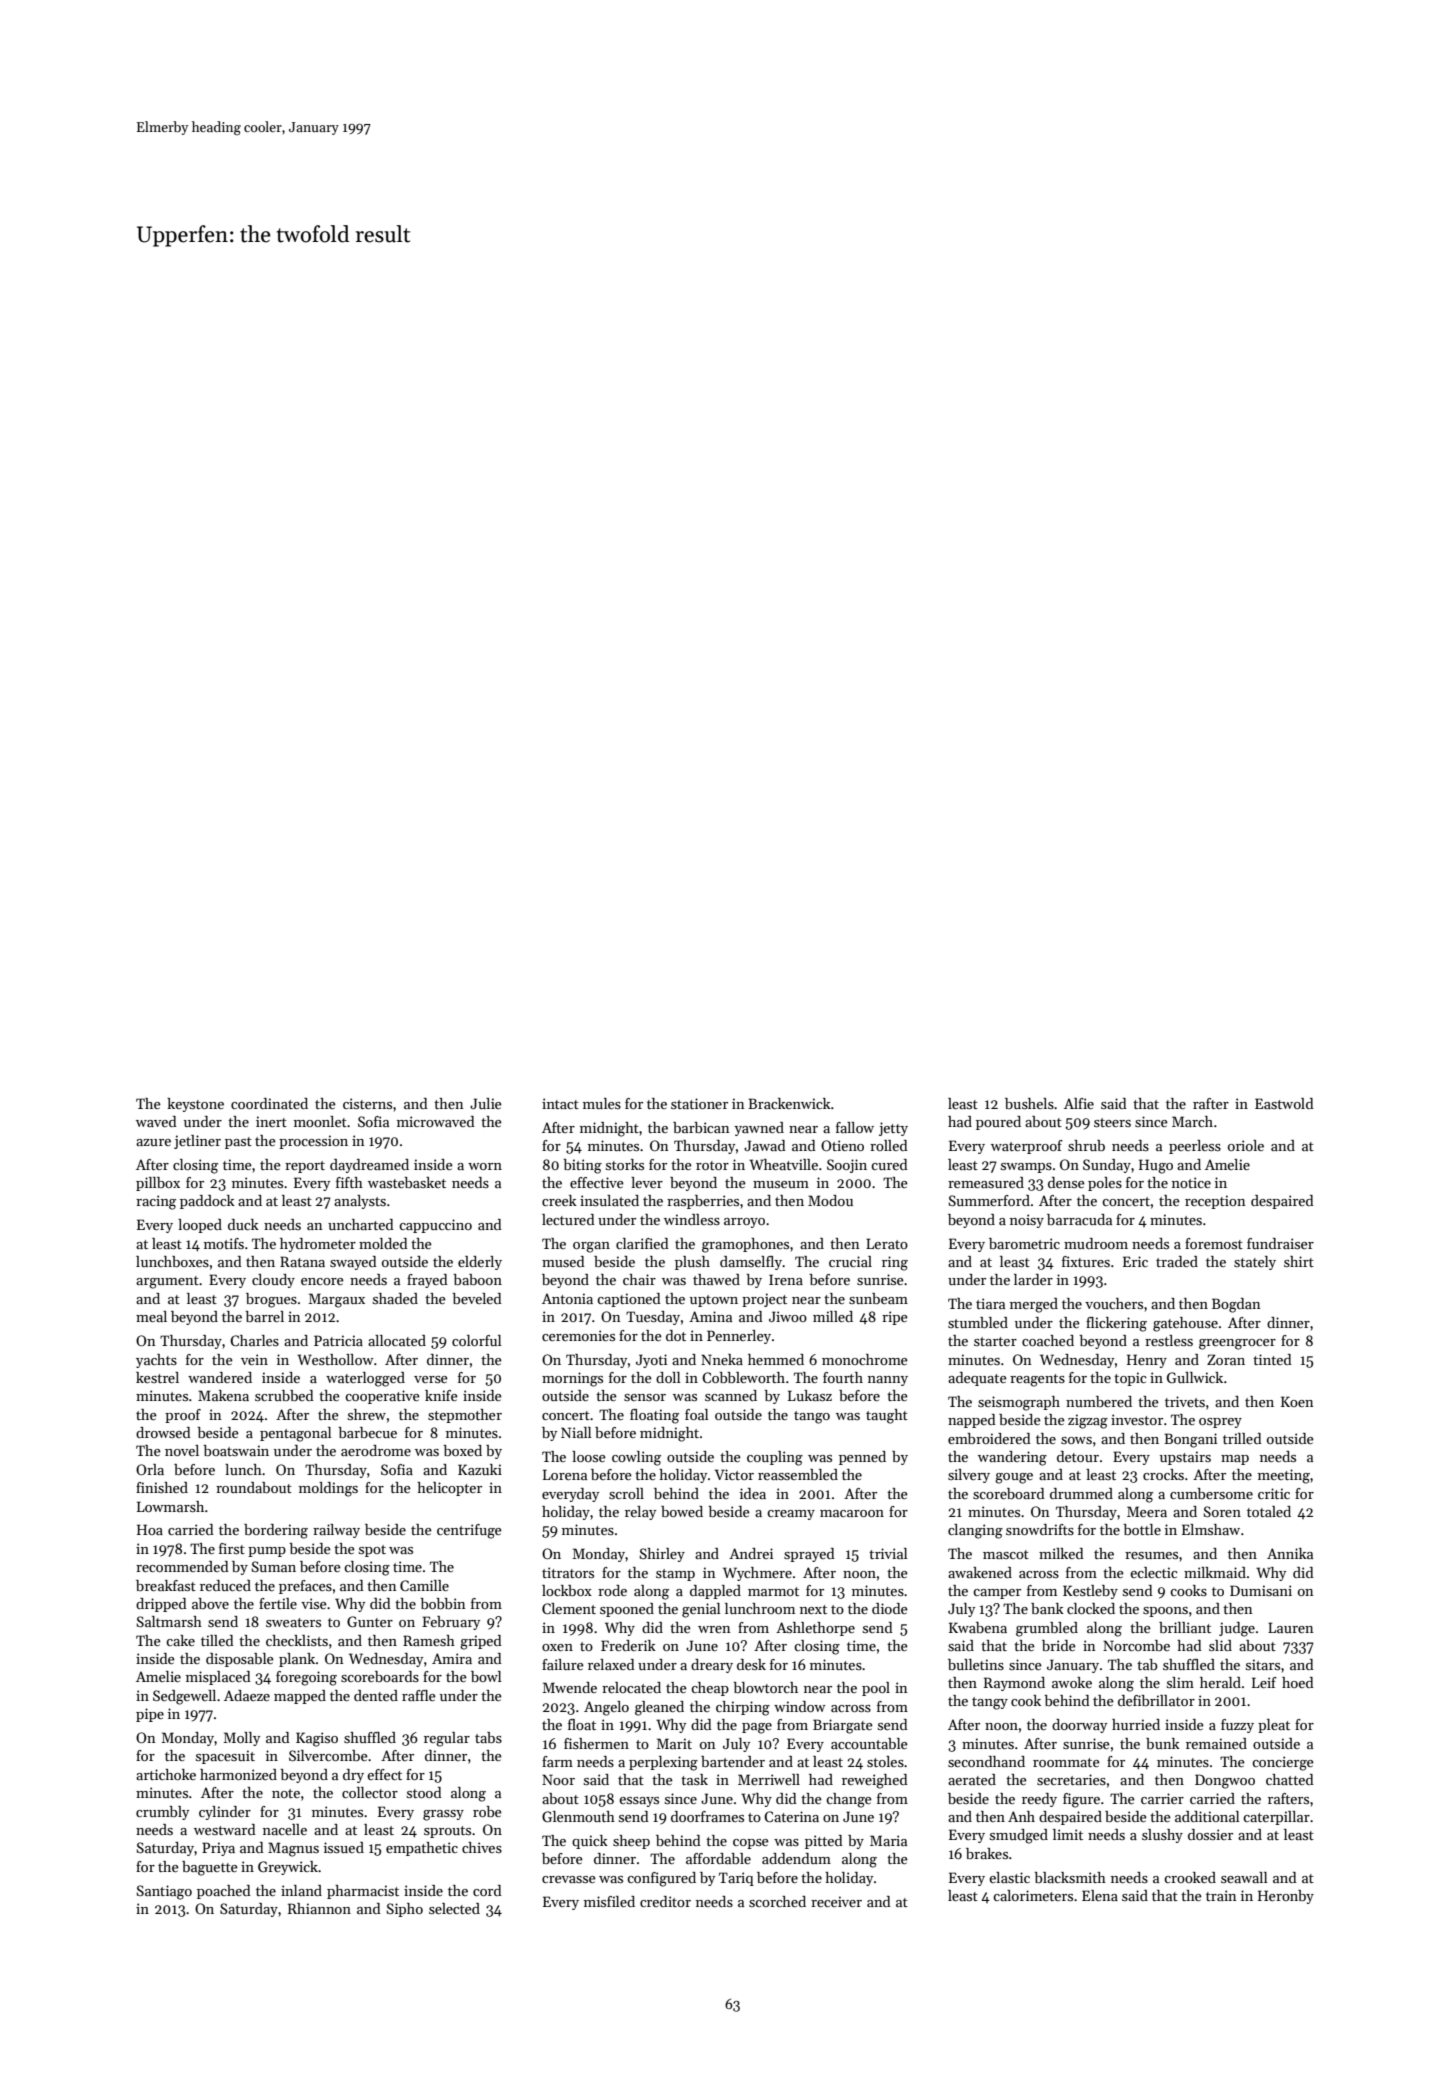  Describe the element at coordinates (164, 1892) in the image. I see `Santiago` at that location.
